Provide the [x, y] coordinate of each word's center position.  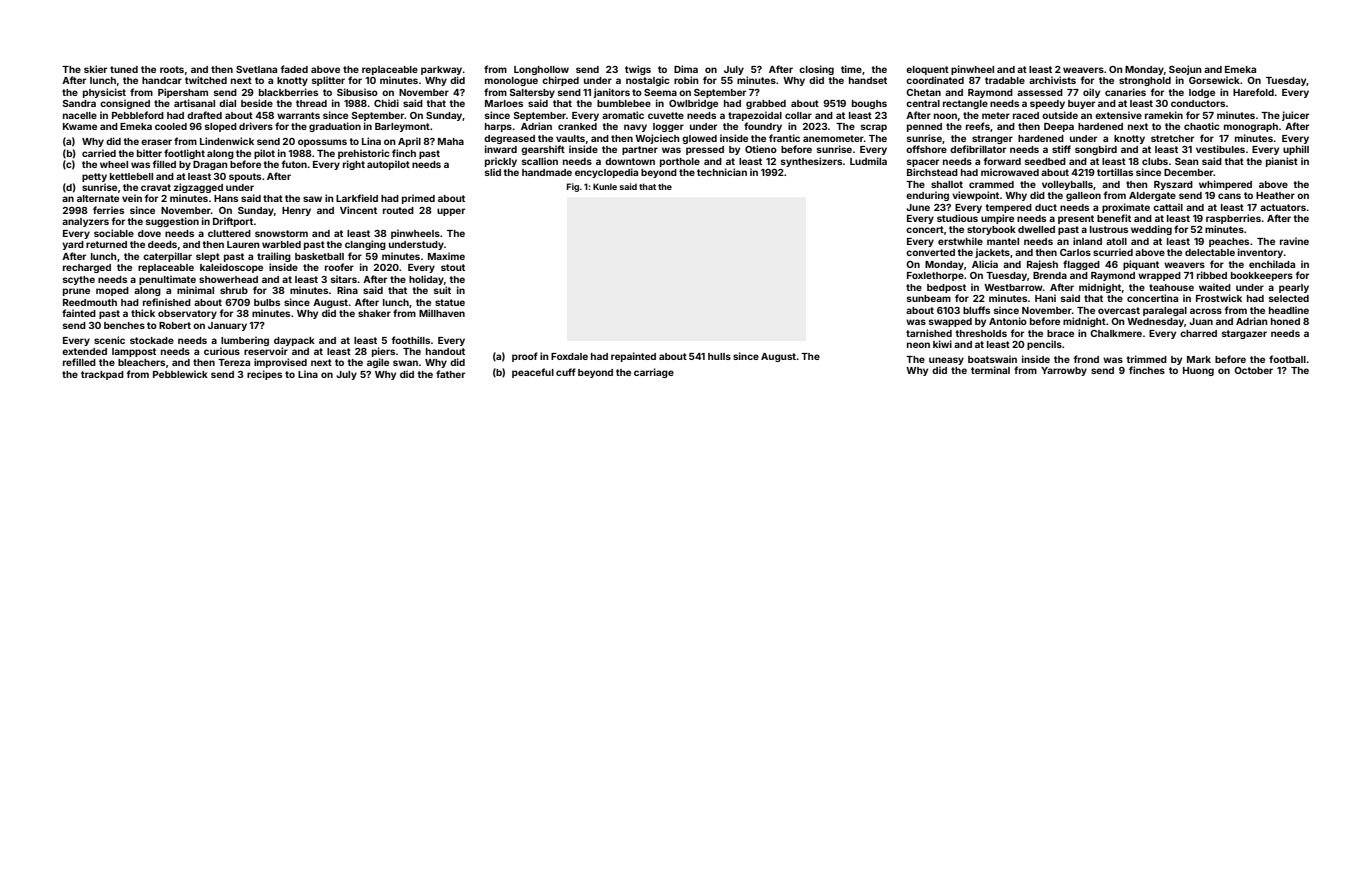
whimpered [1225, 185]
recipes [264, 375]
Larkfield [357, 198]
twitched [206, 80]
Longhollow [541, 70]
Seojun [1185, 70]
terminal [990, 370]
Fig [573, 187]
